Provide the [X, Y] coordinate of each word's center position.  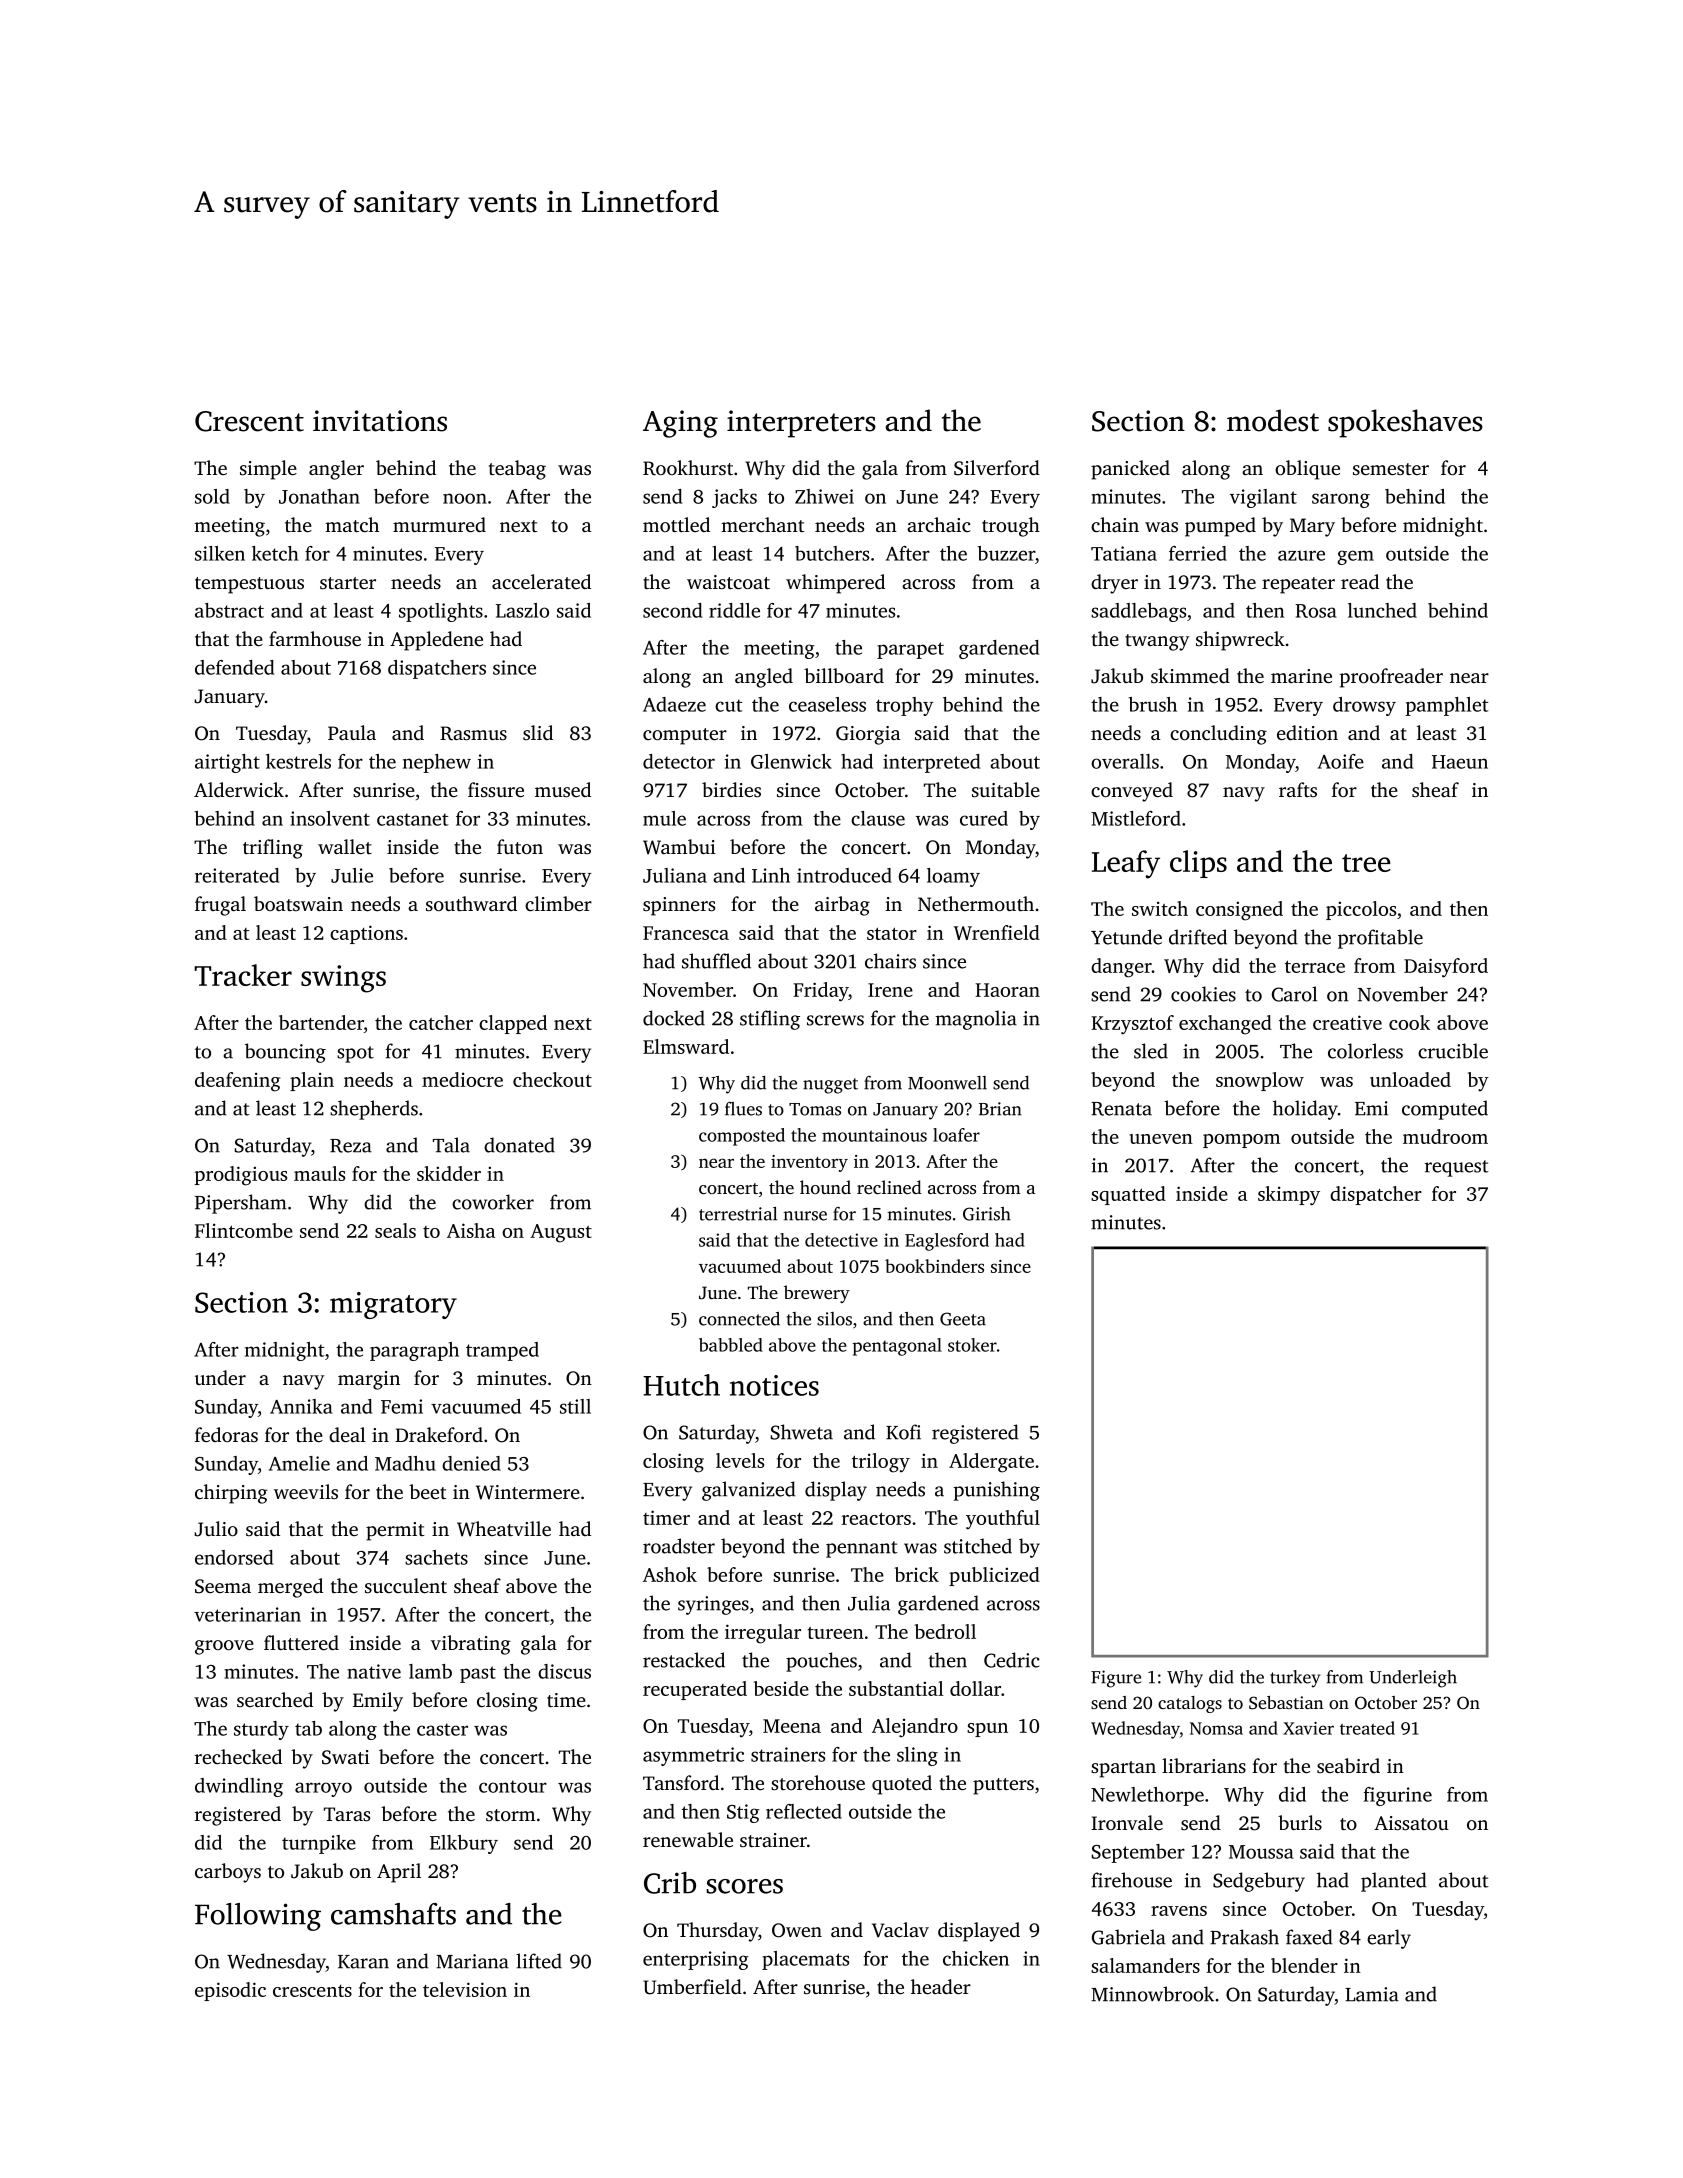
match [352, 524]
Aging [680, 424]
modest [1273, 420]
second [672, 610]
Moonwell [947, 1083]
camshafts [393, 1914]
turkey [1295, 1679]
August [561, 1233]
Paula [352, 732]
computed [1445, 1110]
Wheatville [504, 1529]
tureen [835, 1633]
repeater [1298, 585]
